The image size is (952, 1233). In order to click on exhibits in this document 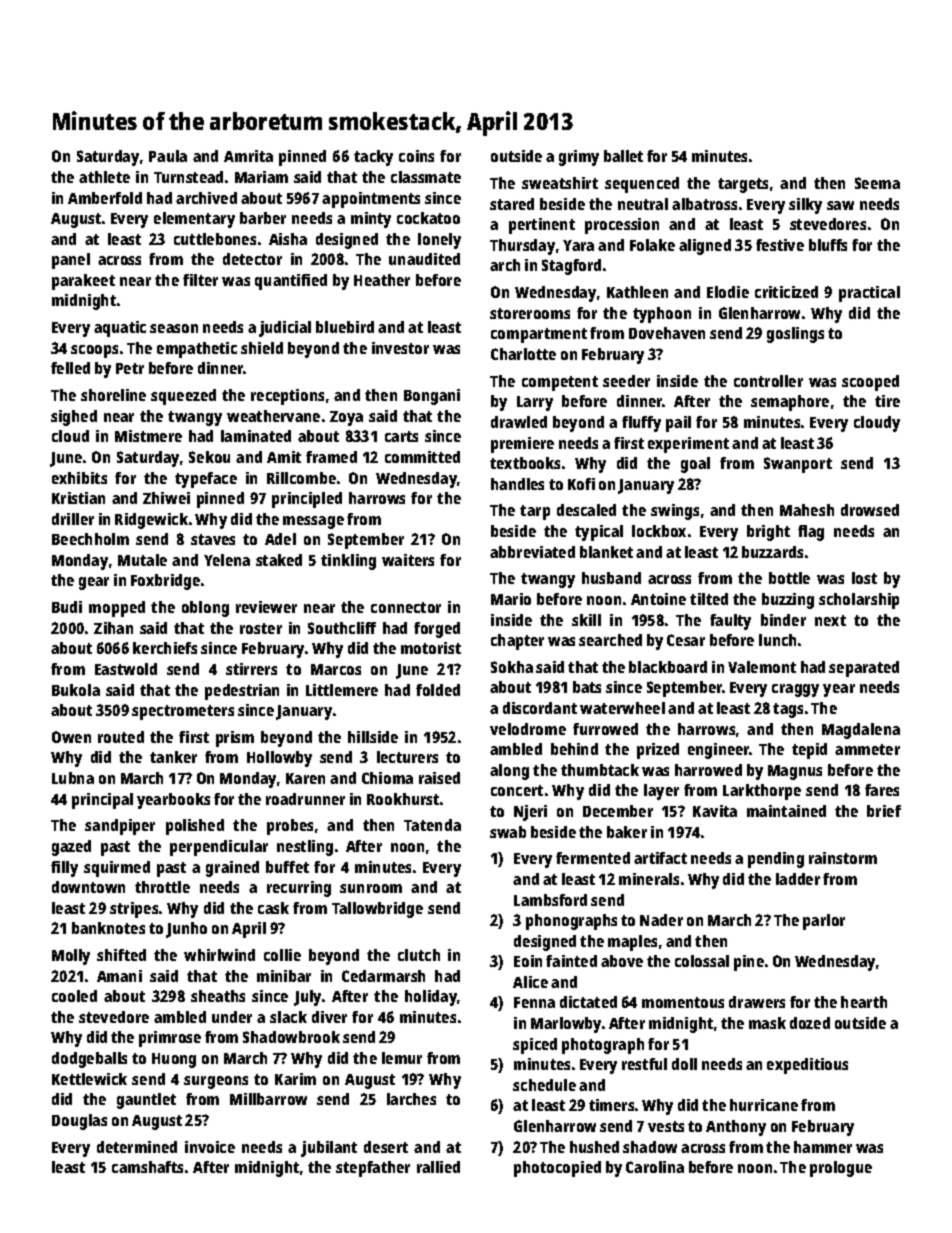, I will do `click(79, 478)`.
